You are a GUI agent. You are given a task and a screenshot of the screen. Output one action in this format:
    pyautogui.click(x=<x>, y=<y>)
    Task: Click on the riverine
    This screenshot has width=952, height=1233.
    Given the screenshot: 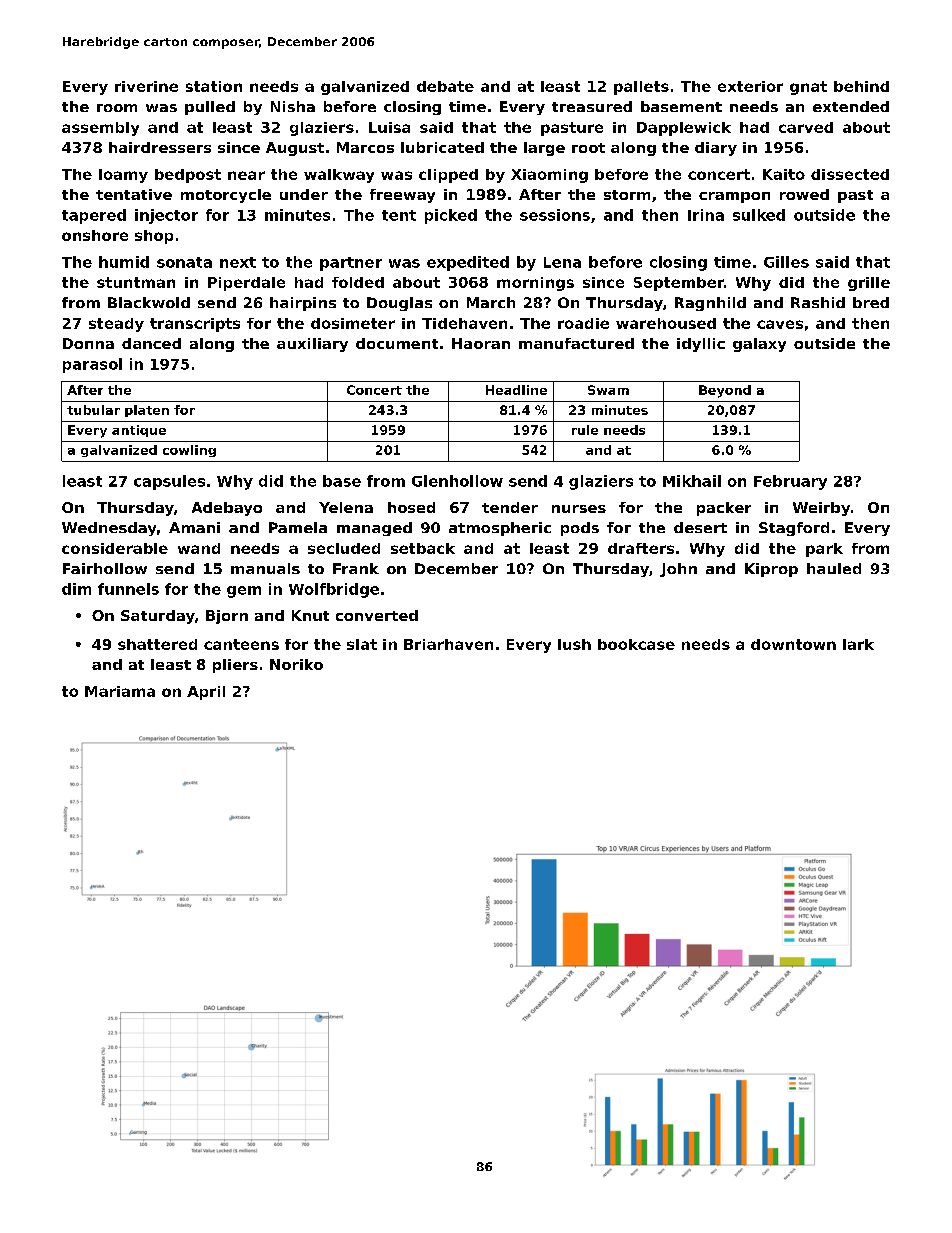 What is the action you would take?
    pyautogui.click(x=146, y=86)
